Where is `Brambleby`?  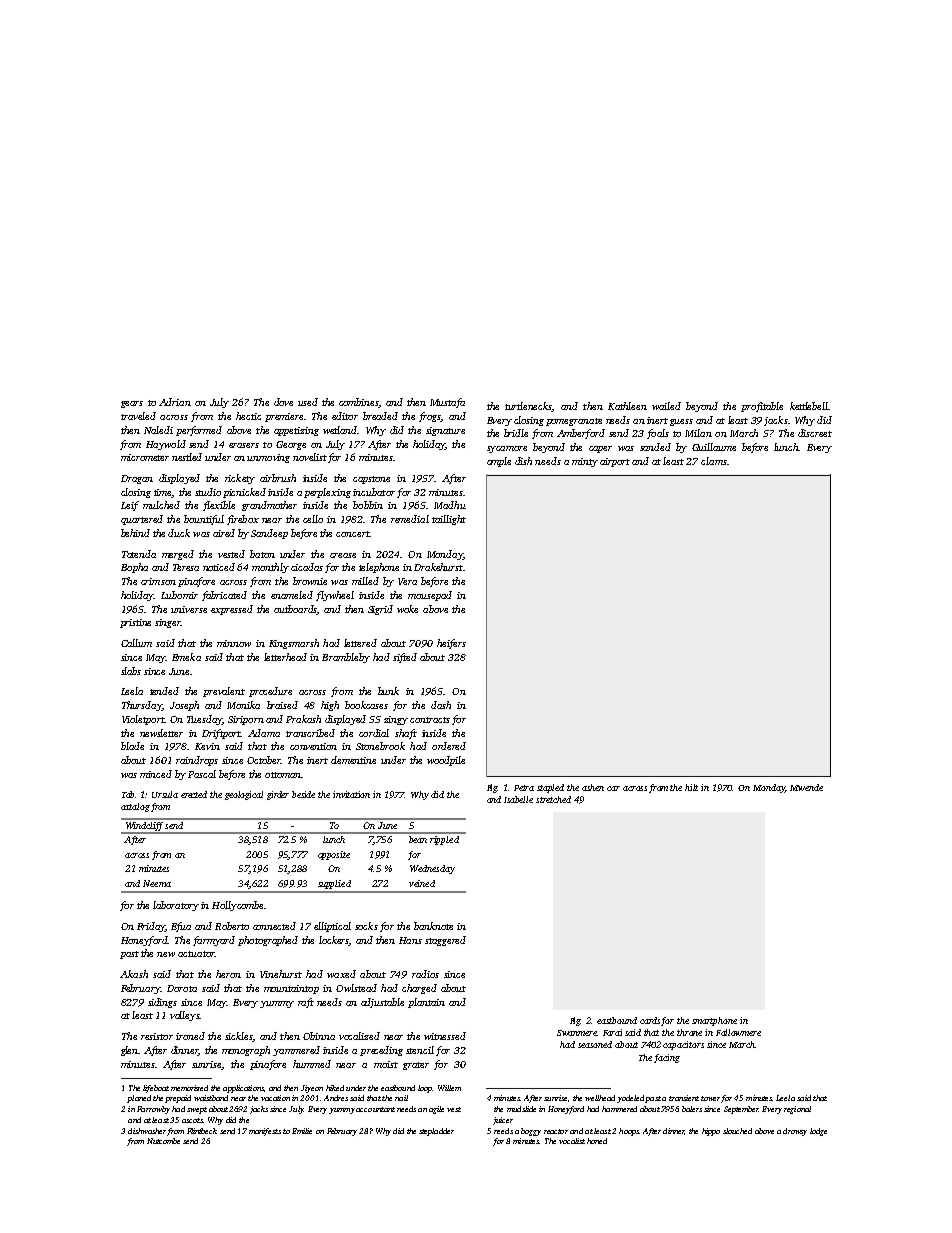 Brambleby is located at coordinates (346, 658).
